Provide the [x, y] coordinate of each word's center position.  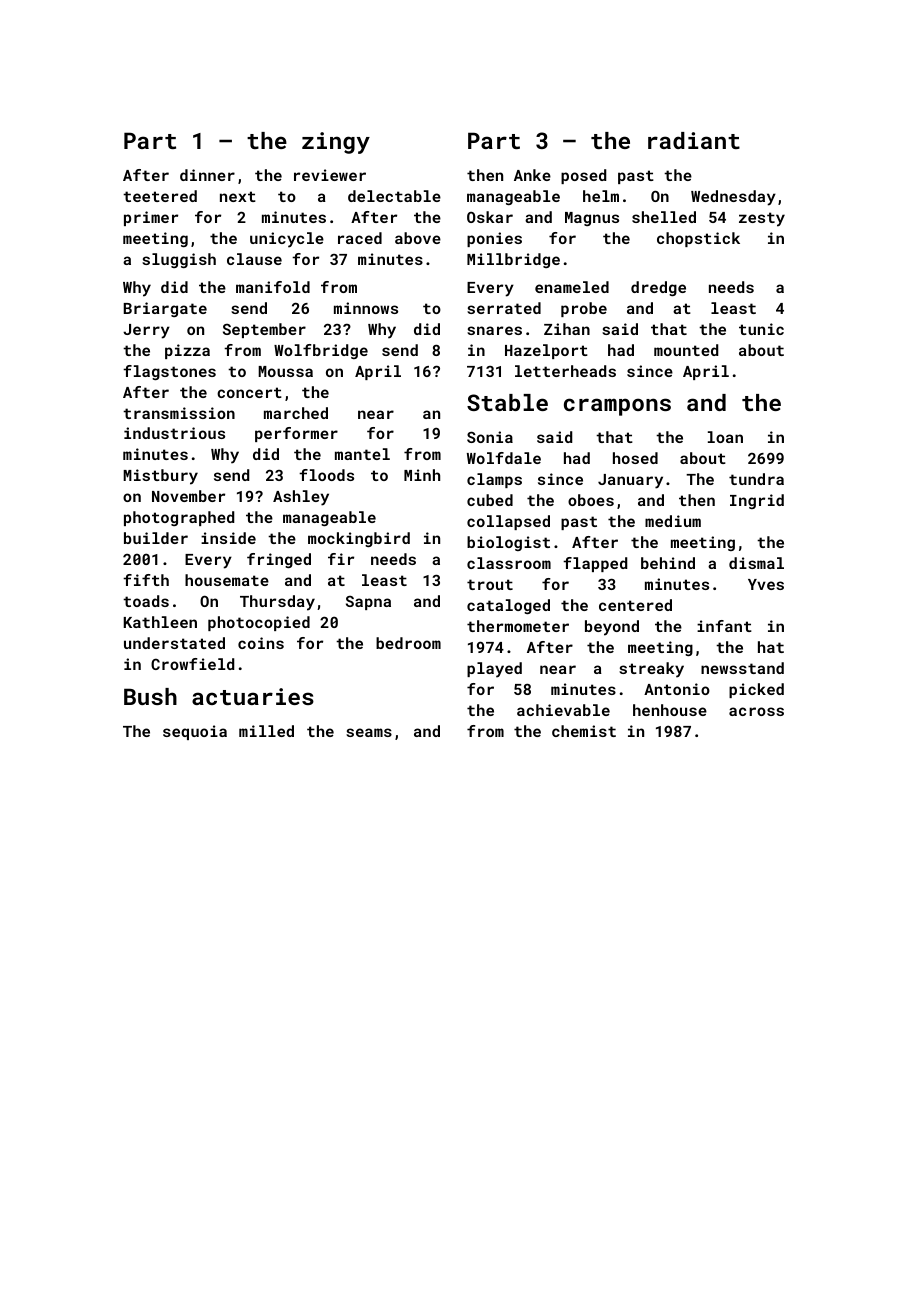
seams [369, 732]
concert [249, 392]
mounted [686, 350]
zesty [762, 219]
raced [360, 238]
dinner [207, 175]
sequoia [195, 732]
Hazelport [546, 351]
